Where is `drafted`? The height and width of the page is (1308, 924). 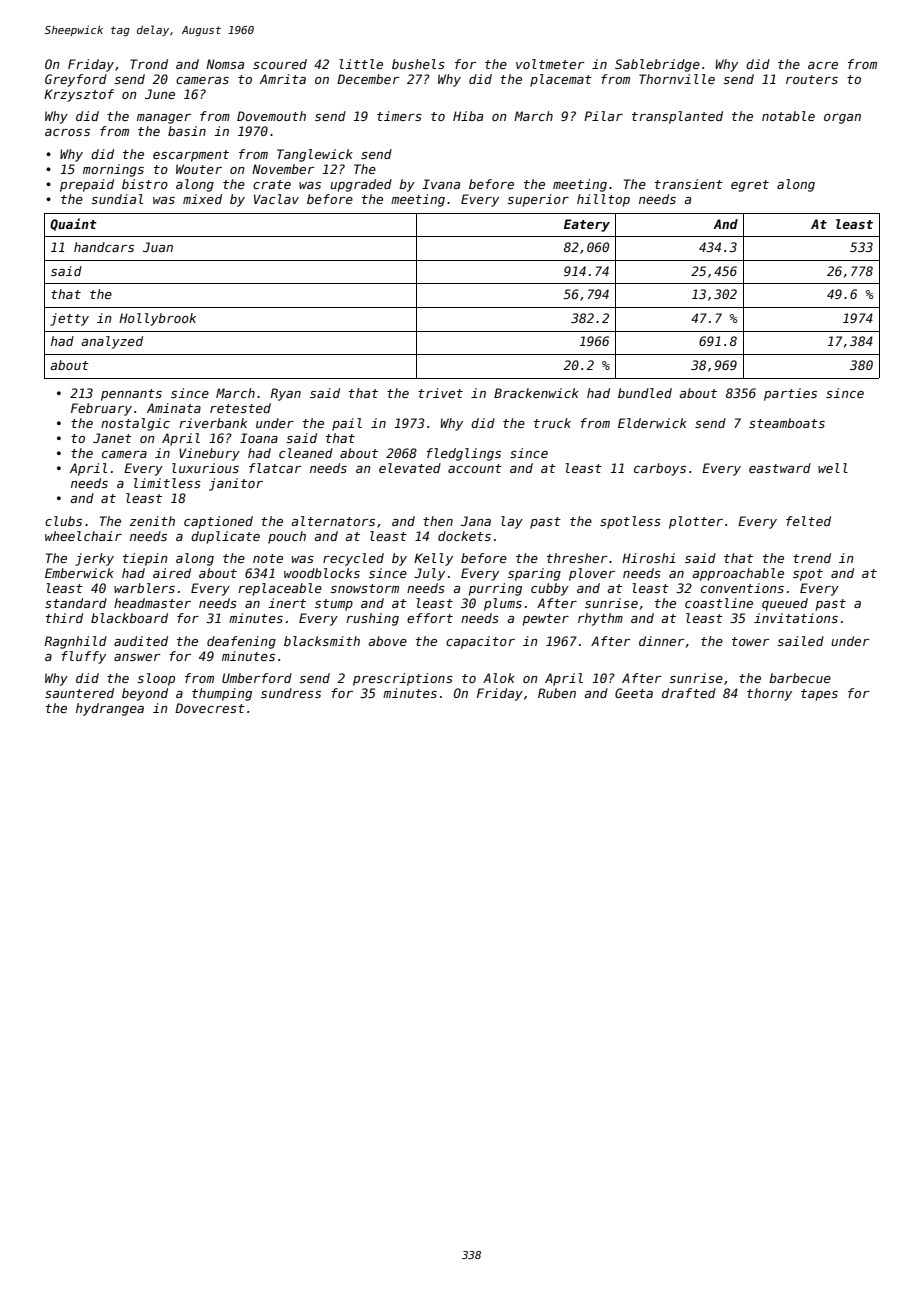 drafted is located at coordinates (689, 693).
